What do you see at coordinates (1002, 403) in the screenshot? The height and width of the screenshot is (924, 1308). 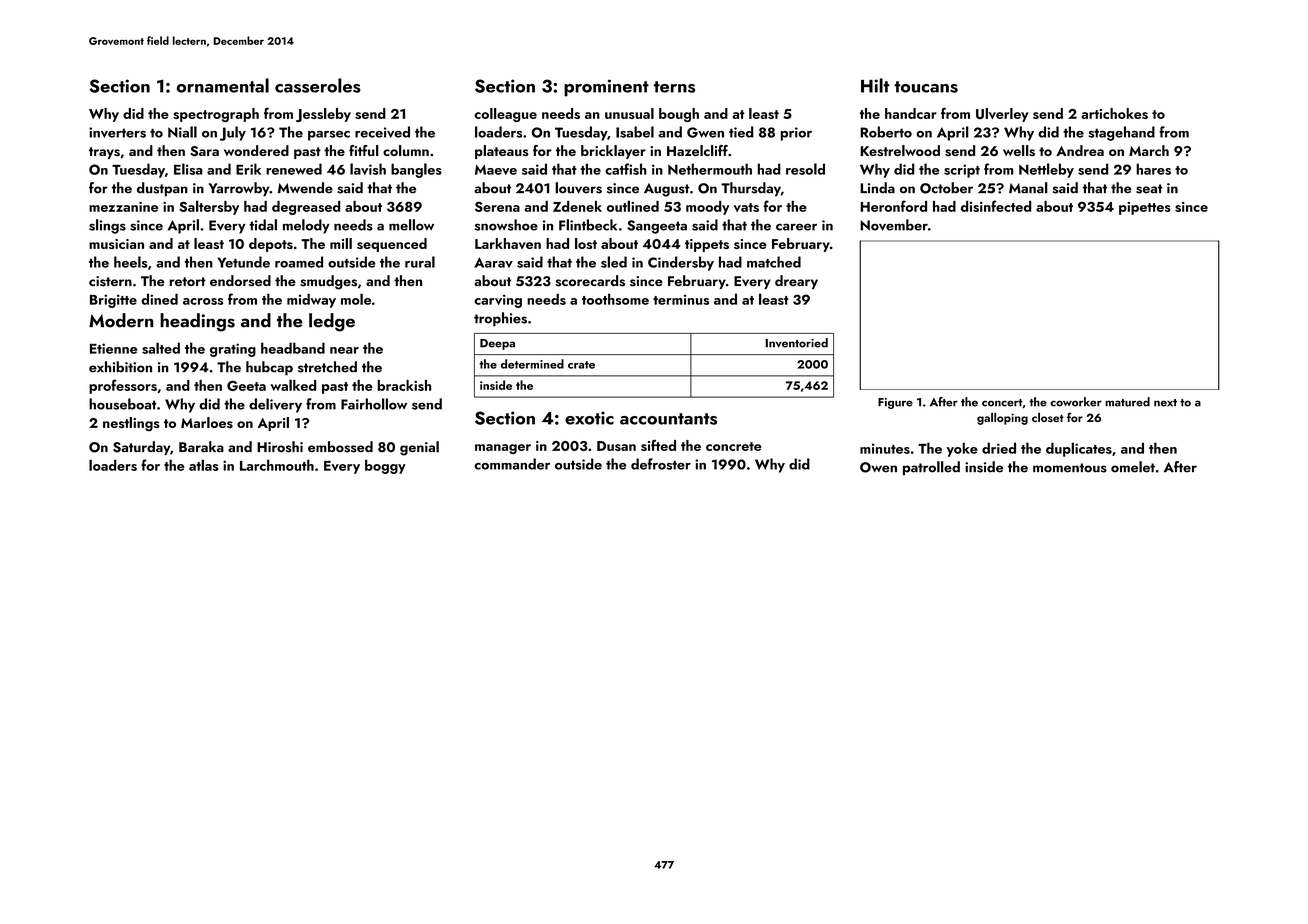 I see `concert` at bounding box center [1002, 403].
